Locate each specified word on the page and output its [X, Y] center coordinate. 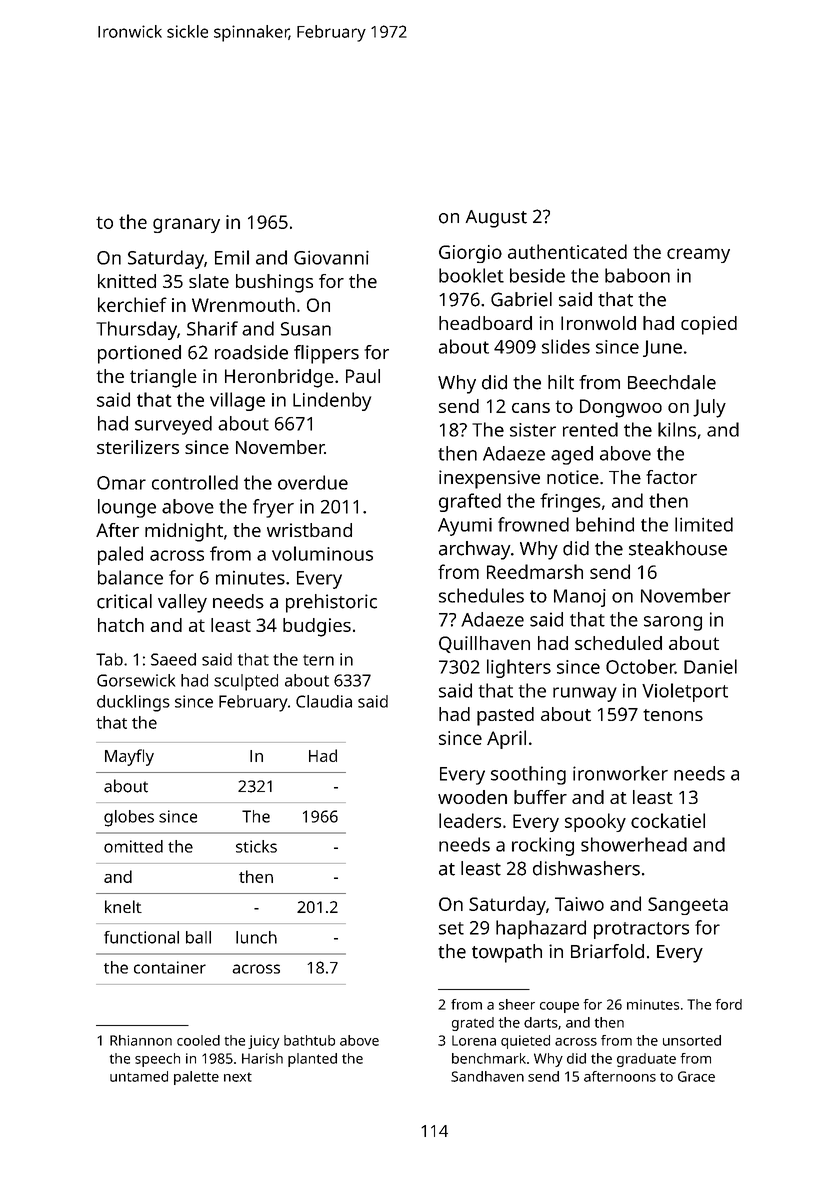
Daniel [710, 666]
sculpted [246, 682]
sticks [256, 846]
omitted [133, 846]
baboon [637, 275]
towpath [507, 953]
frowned [533, 524]
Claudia [324, 701]
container [170, 967]
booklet [471, 275]
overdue [313, 482]
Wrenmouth [243, 304]
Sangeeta [688, 906]
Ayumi [465, 527]
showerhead [634, 844]
